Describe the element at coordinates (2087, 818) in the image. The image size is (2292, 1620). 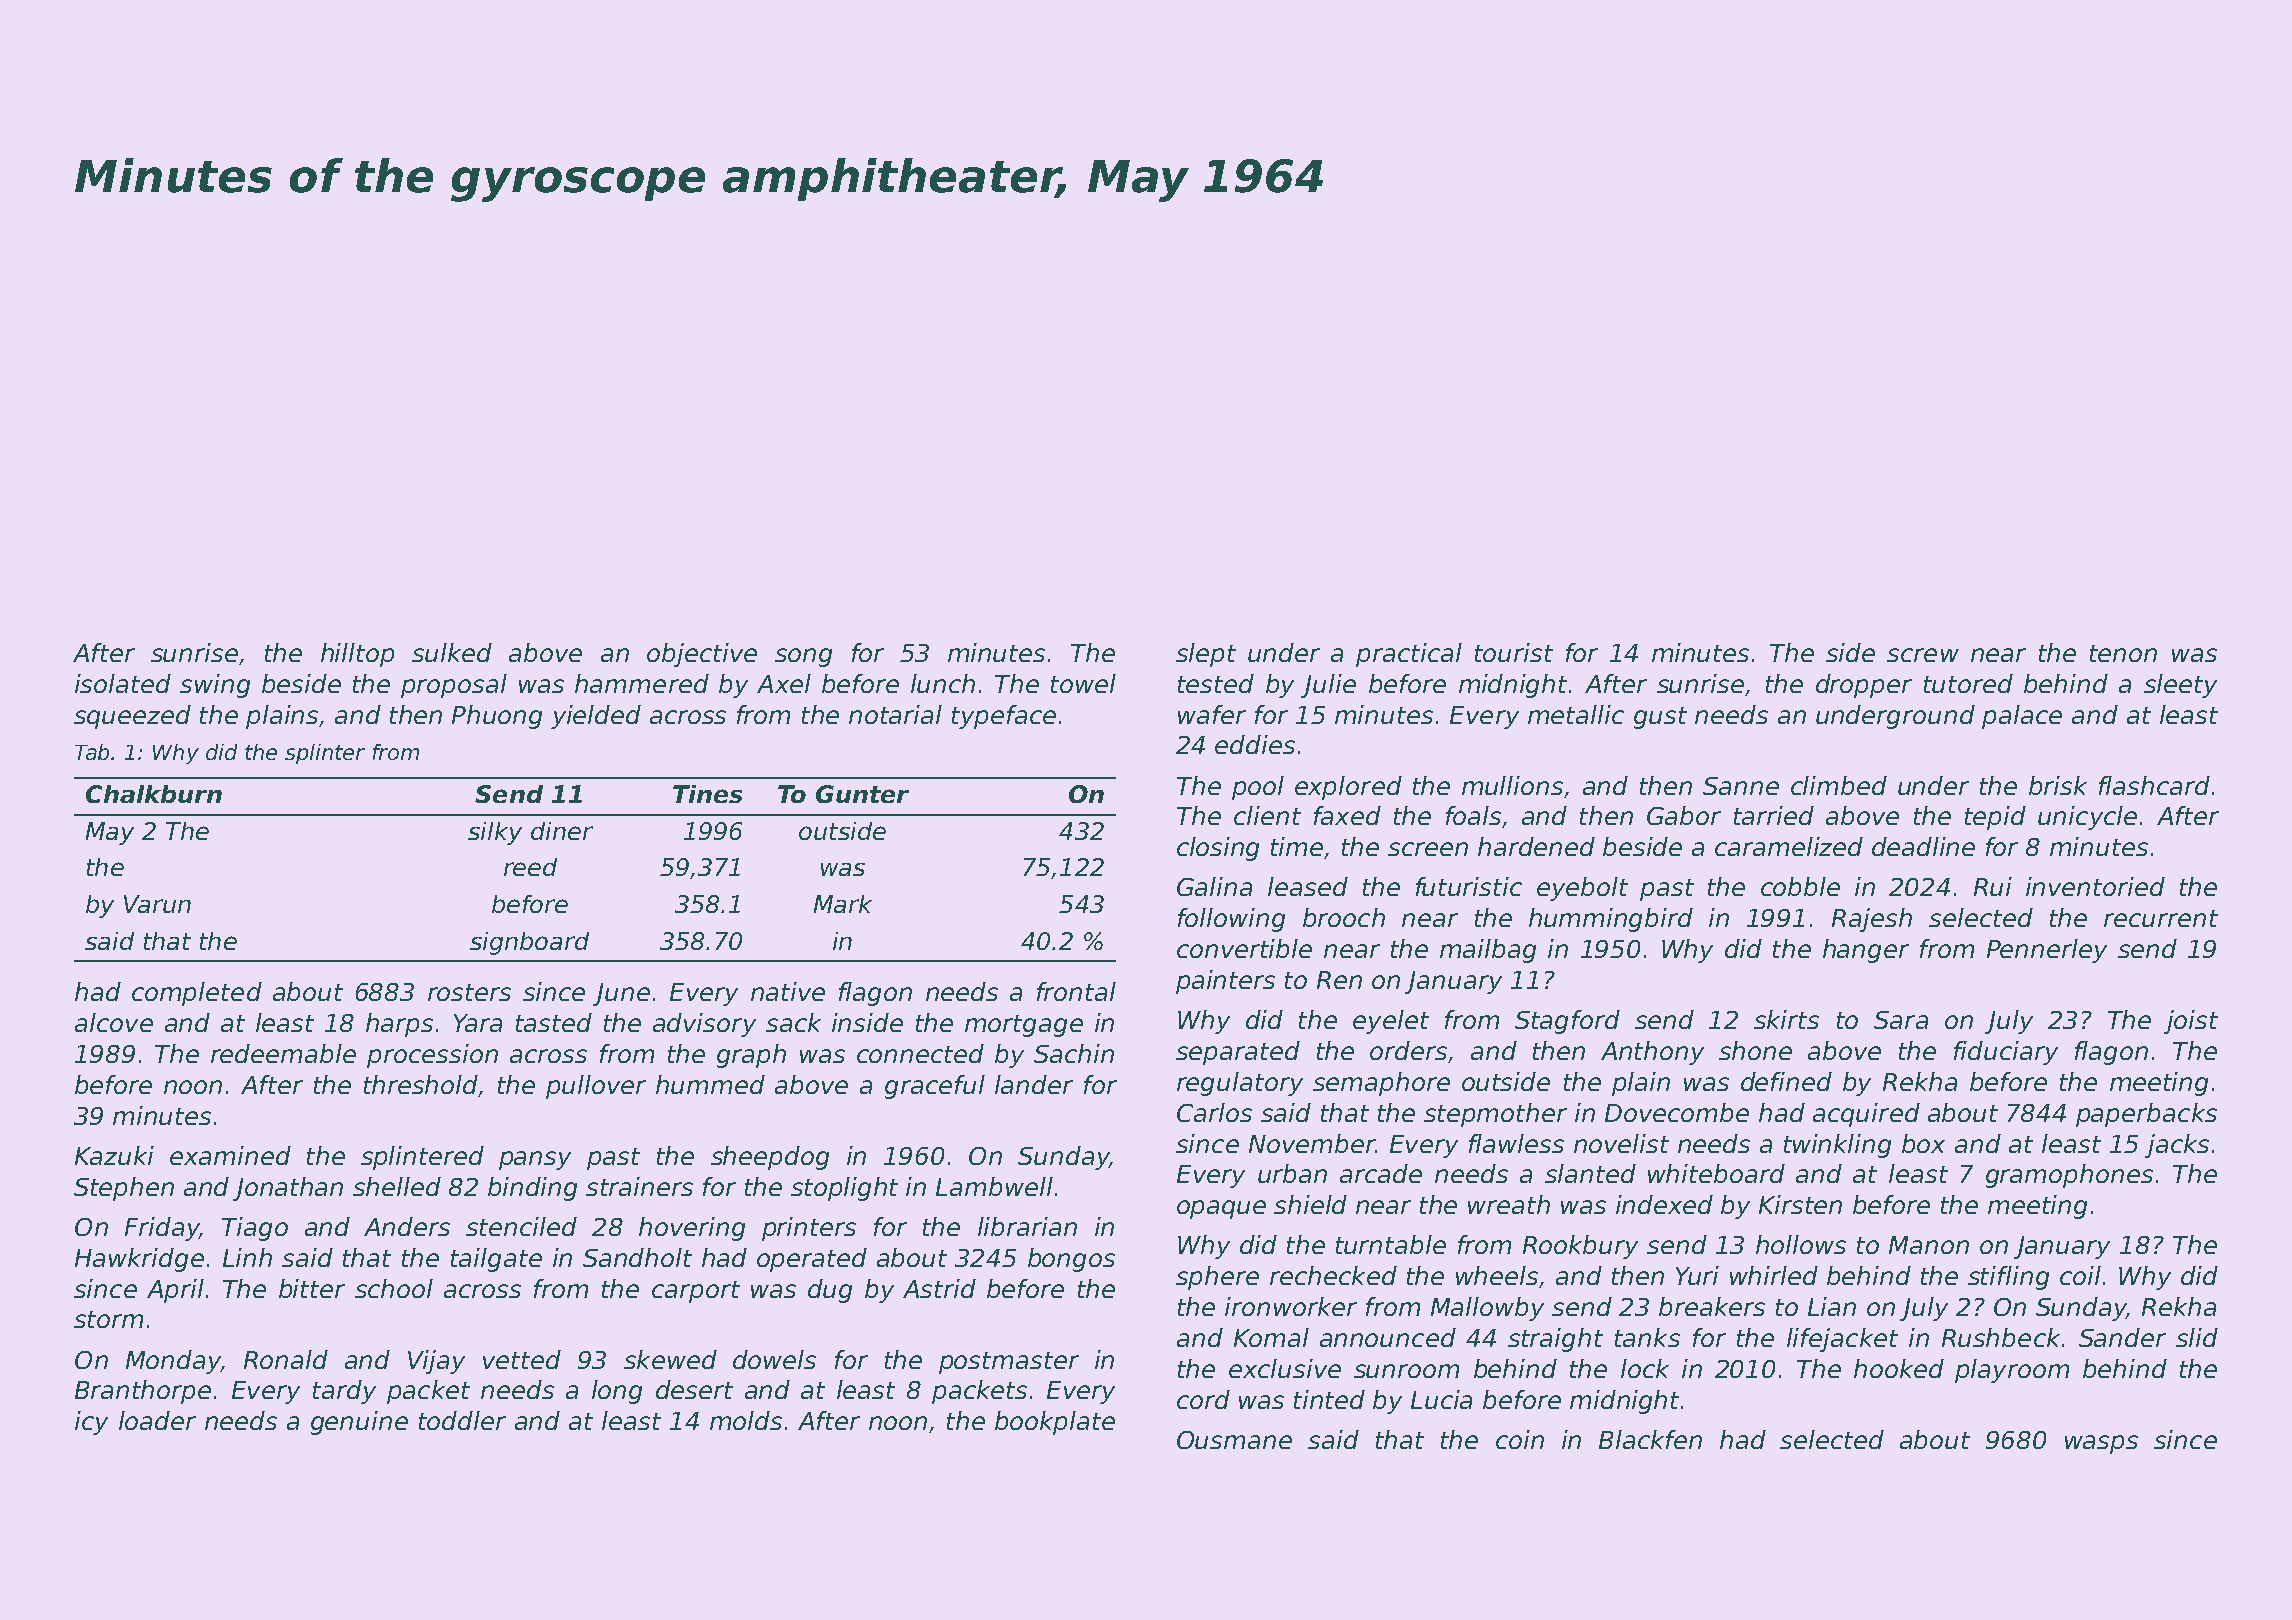
I see `unicycle` at that location.
